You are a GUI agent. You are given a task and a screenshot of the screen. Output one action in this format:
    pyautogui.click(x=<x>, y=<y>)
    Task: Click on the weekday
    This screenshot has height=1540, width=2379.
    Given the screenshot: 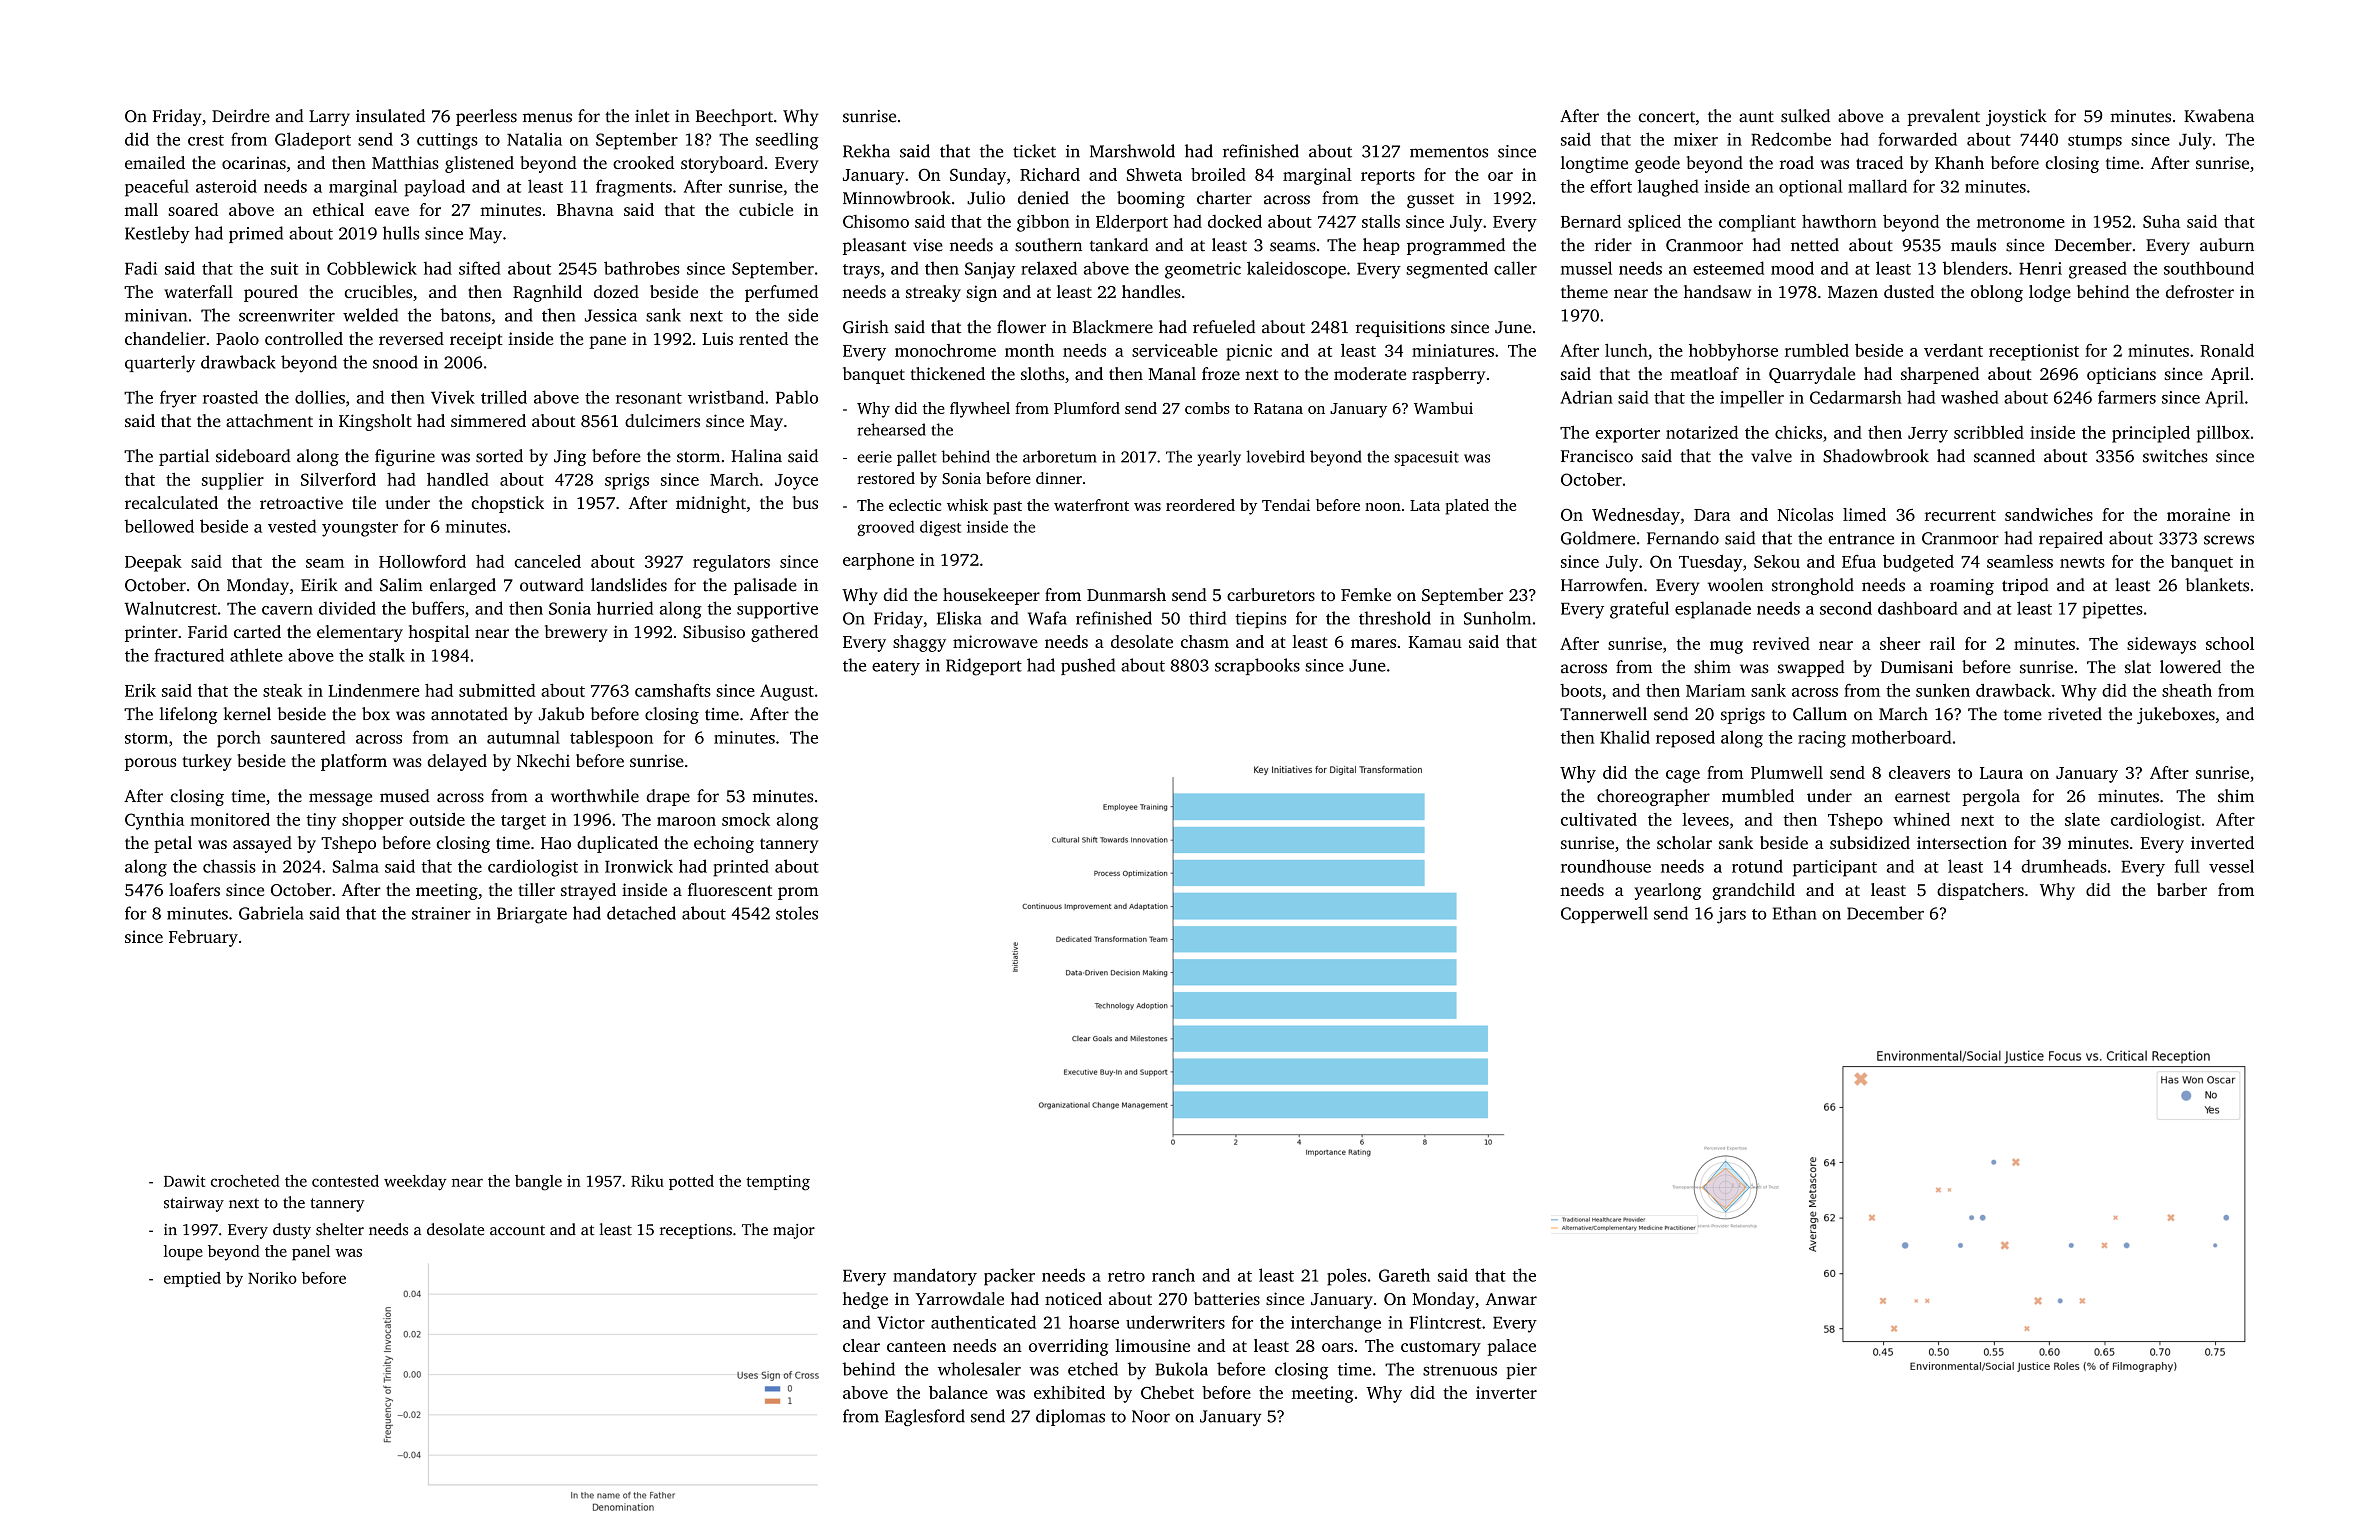 What is the action you would take?
    pyautogui.click(x=415, y=1183)
